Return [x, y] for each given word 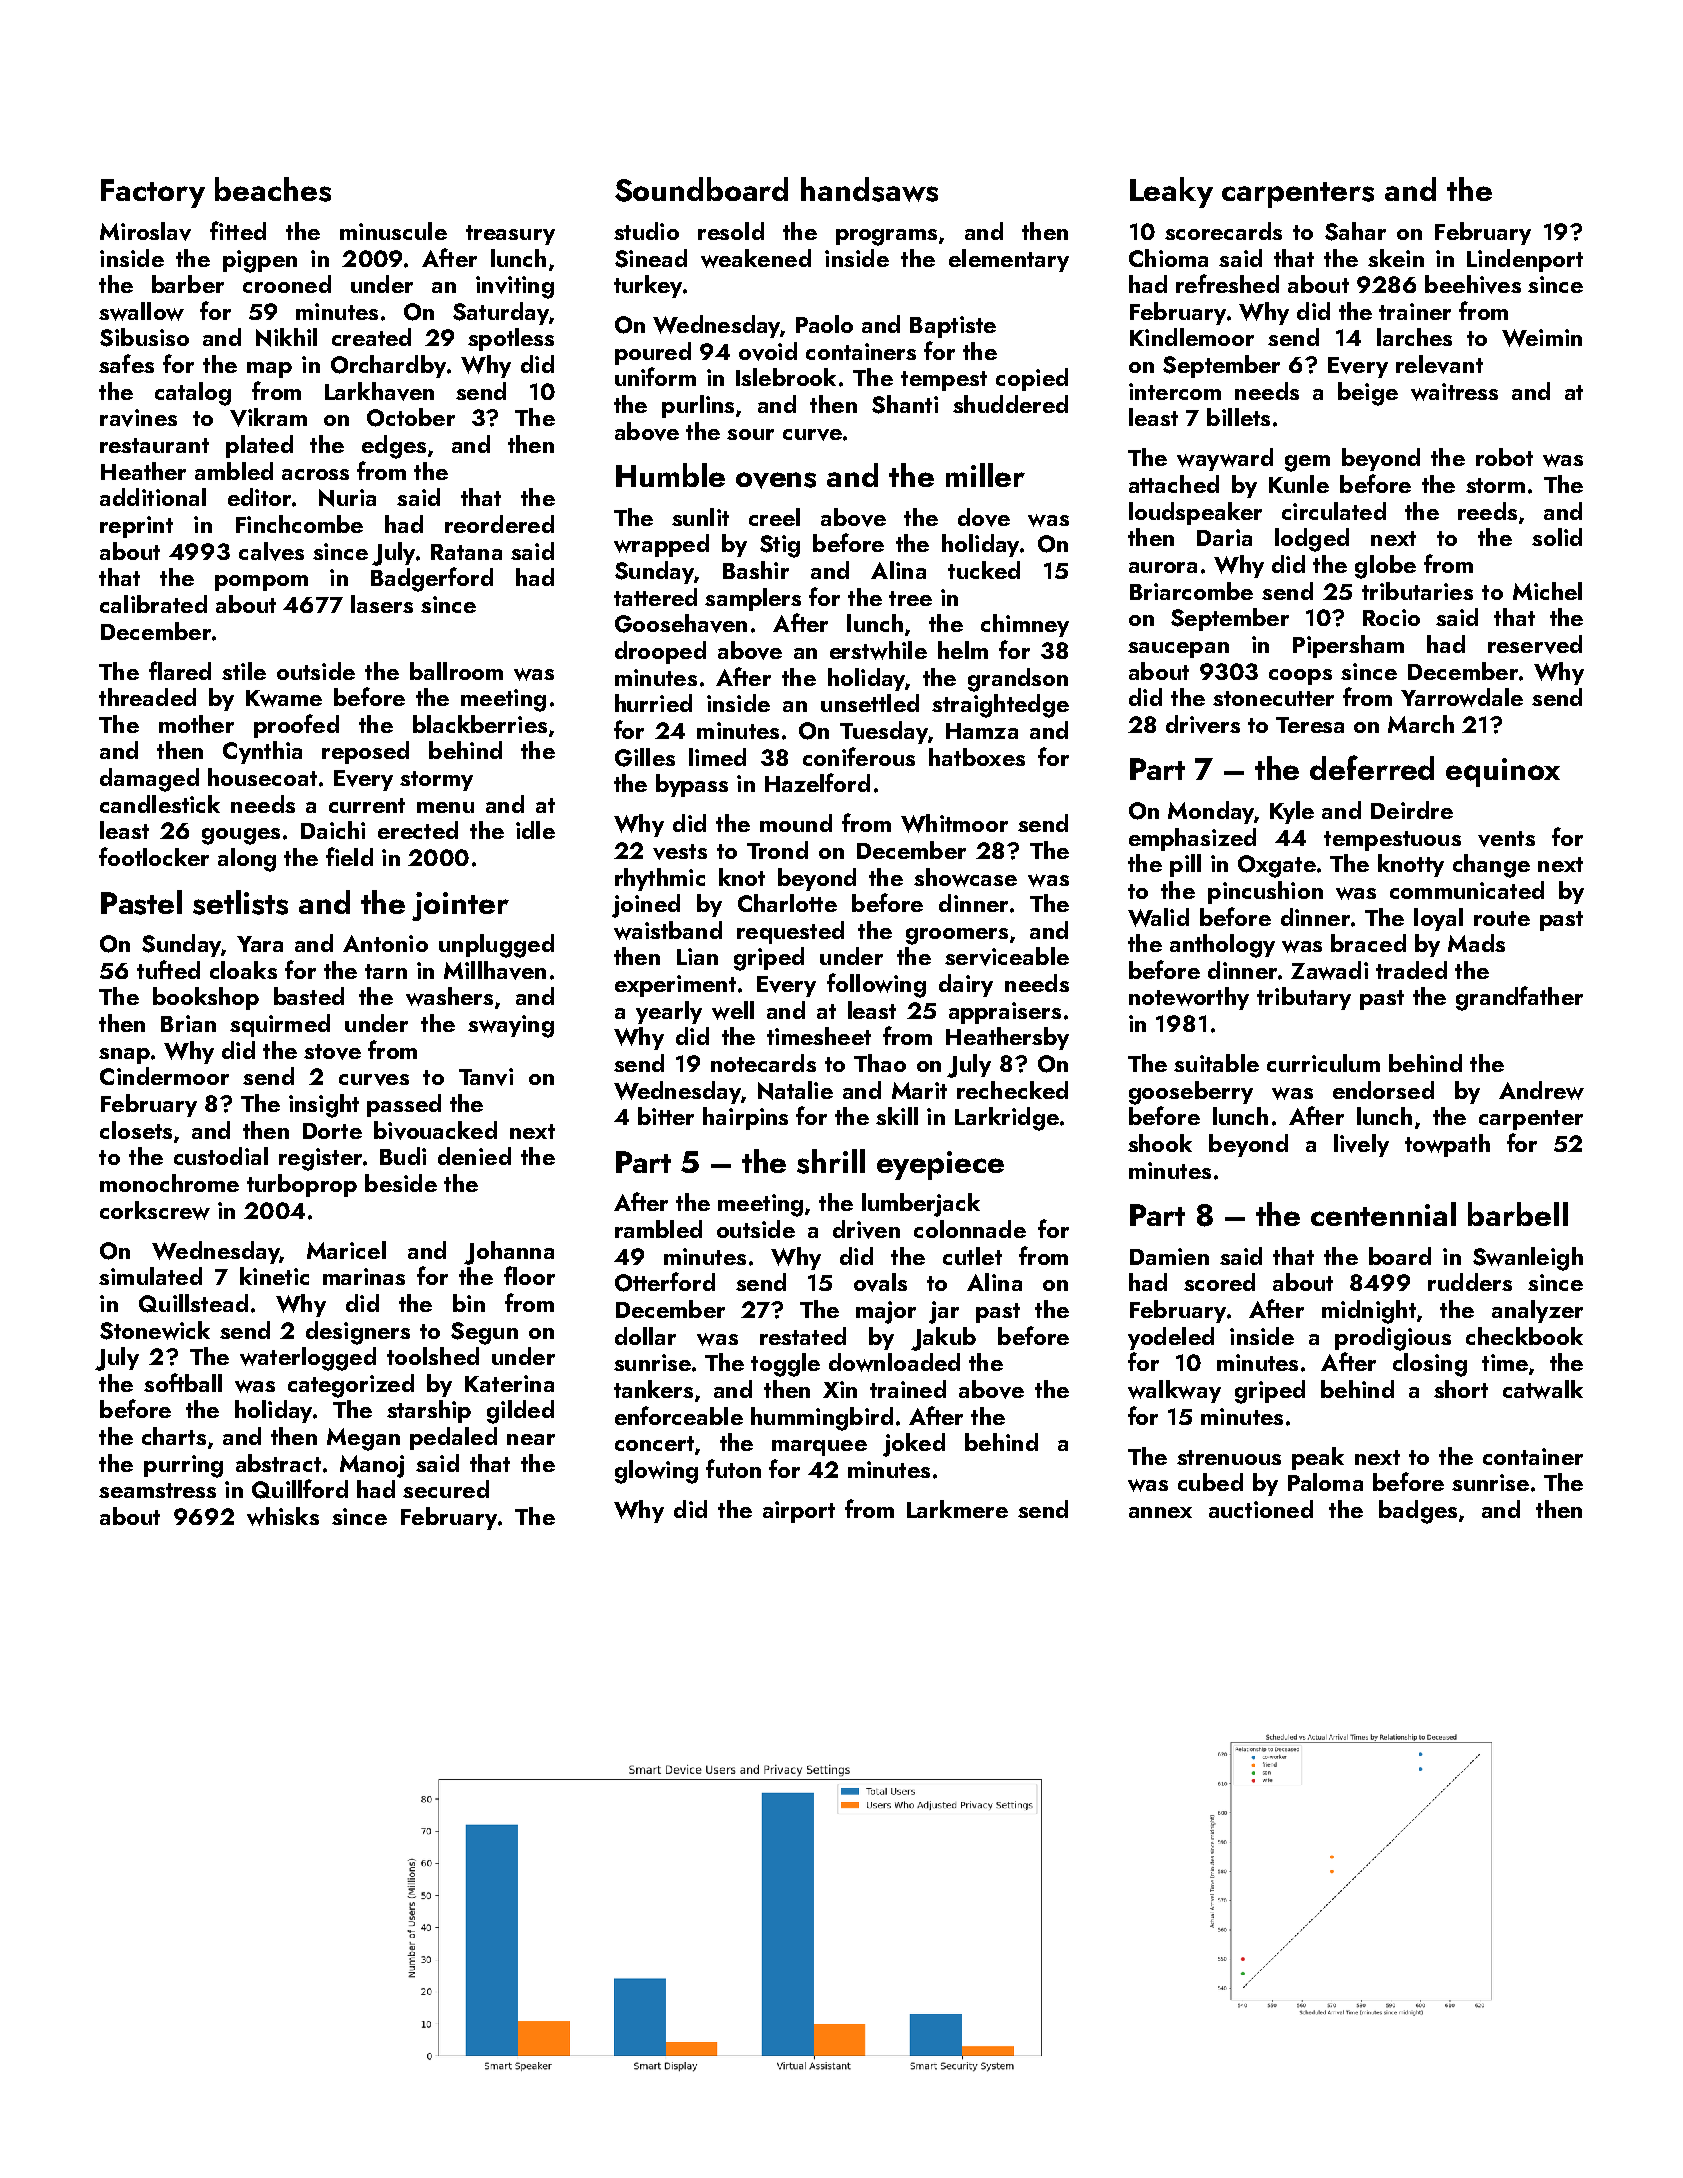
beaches [273, 189]
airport [799, 1512]
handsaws [869, 189]
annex [1160, 1512]
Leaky [1171, 192]
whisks [283, 1516]
